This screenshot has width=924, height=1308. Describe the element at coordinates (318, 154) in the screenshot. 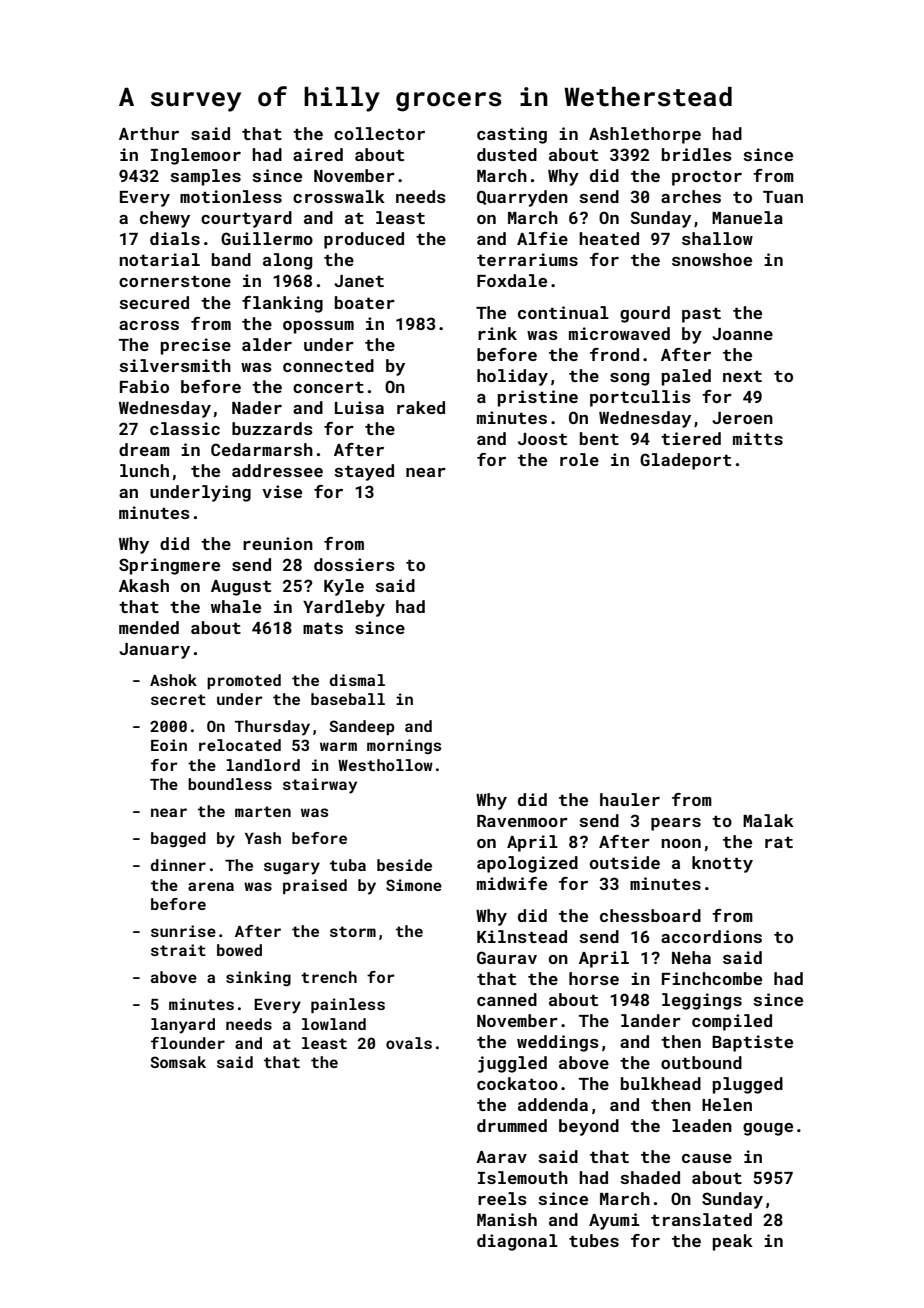

I see `aired` at that location.
